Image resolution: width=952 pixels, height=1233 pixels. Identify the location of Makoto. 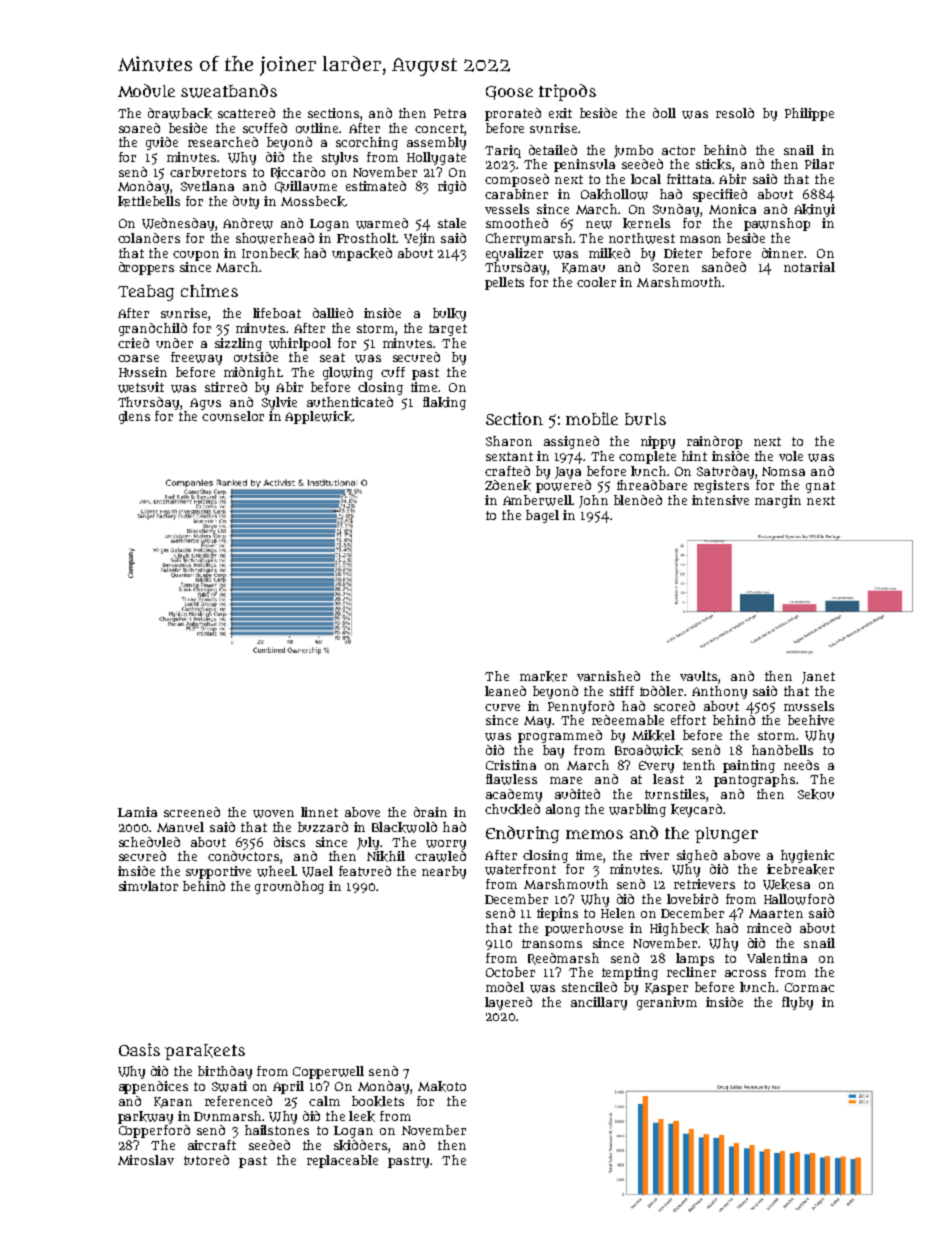
(442, 1086).
